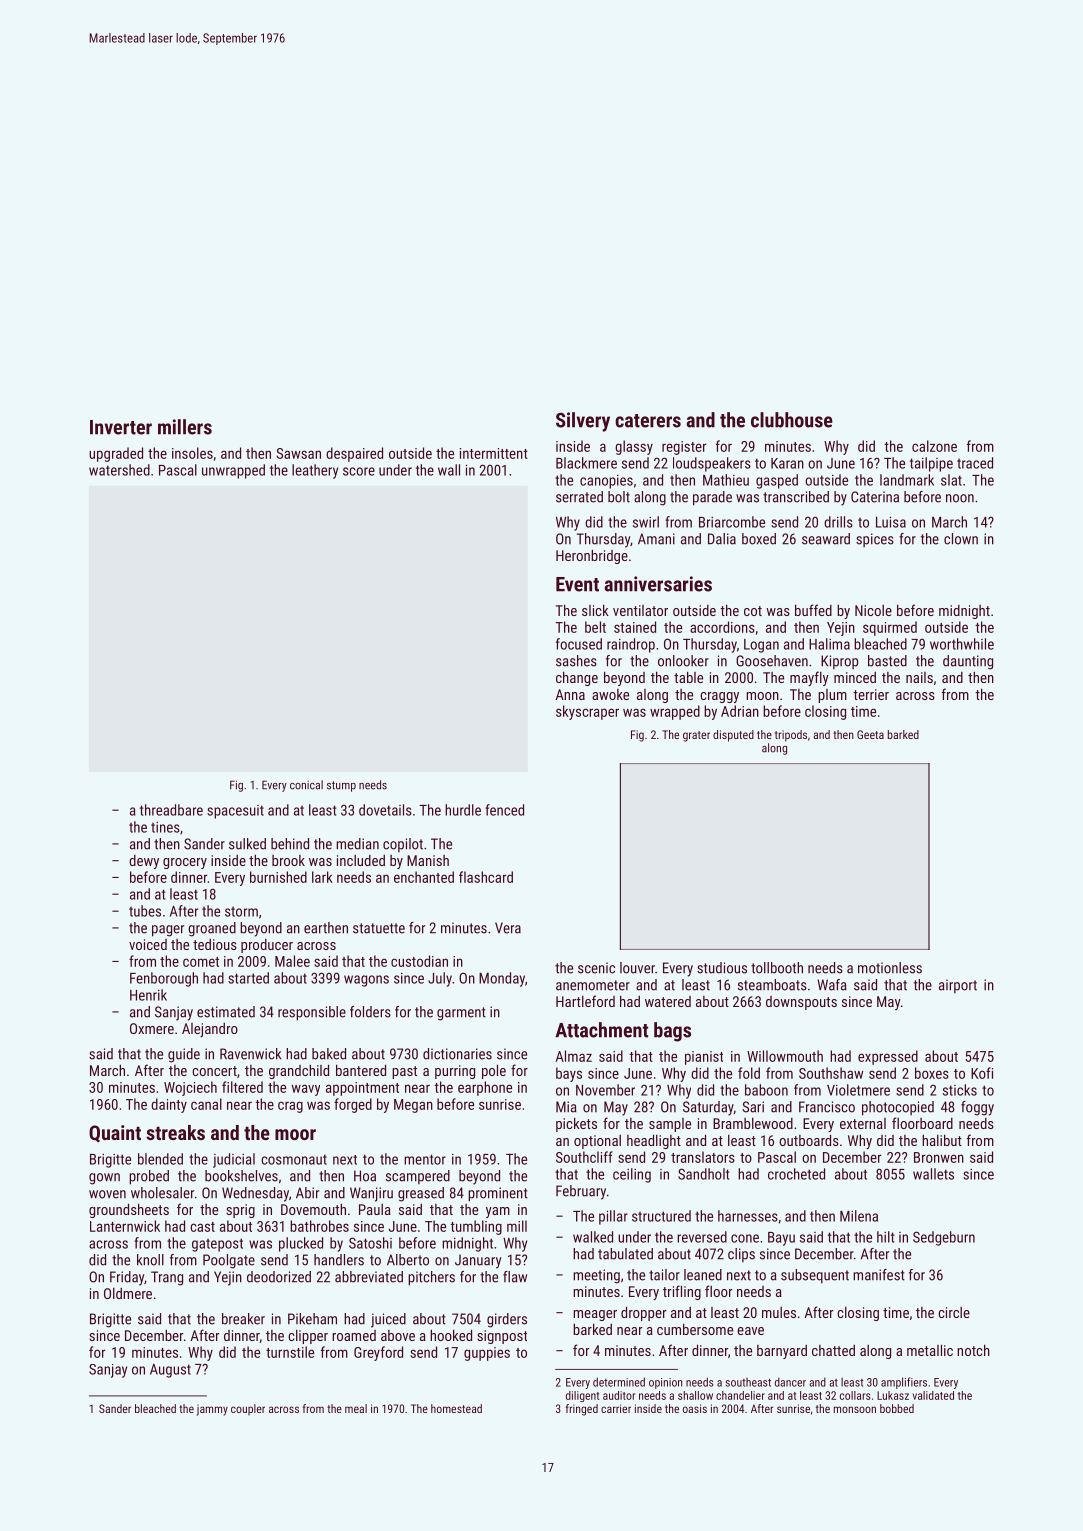 This page has width=1083, height=1531. Describe the element at coordinates (958, 986) in the page. I see `airport` at that location.
